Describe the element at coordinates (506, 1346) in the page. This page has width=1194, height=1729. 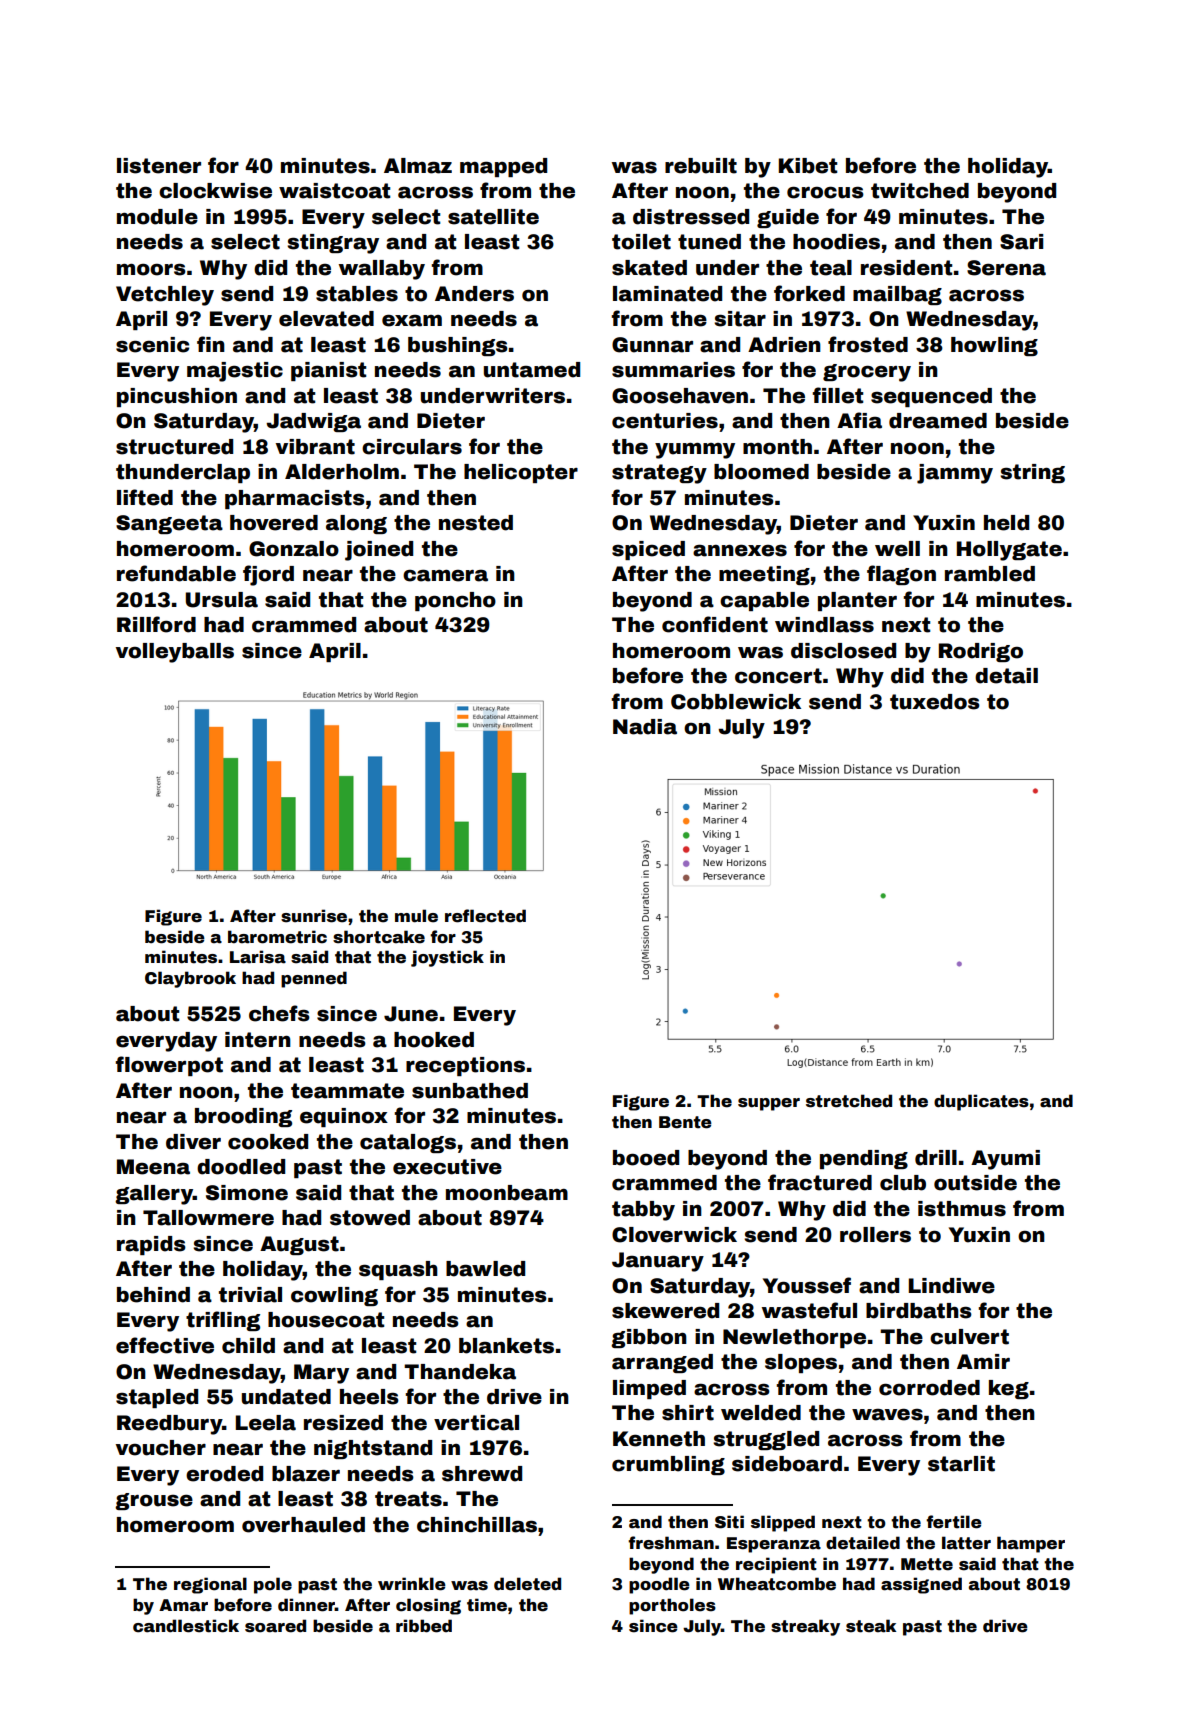
I see `blankets` at that location.
